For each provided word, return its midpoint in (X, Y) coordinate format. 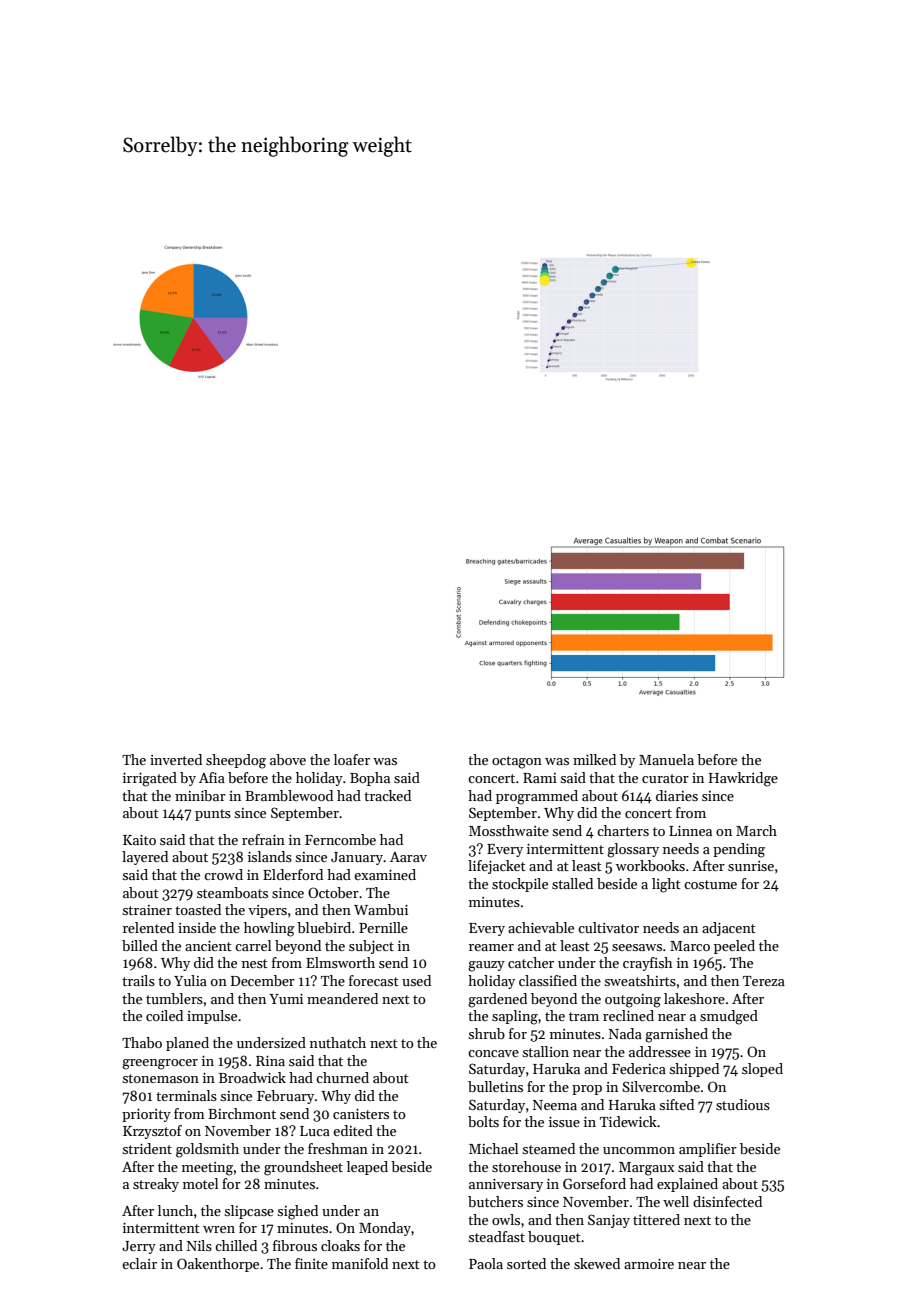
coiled (164, 1015)
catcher (531, 962)
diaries (677, 795)
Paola (486, 1263)
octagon (517, 762)
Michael (493, 1148)
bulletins (495, 1086)
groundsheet (303, 1168)
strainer (147, 910)
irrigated (150, 779)
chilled (236, 1245)
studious (743, 1104)
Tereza (764, 981)
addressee (660, 1051)
